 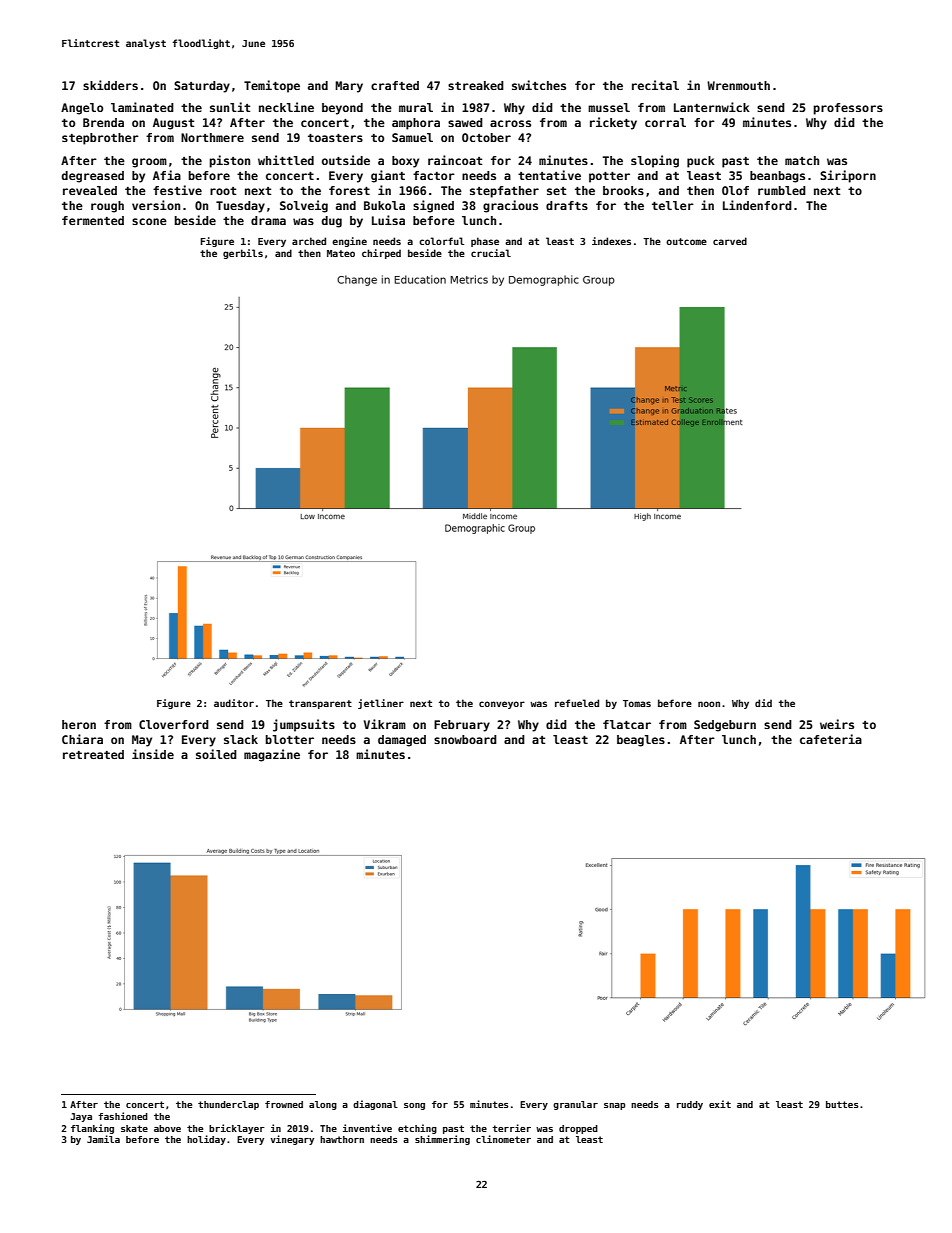 I want to click on cafeteria, so click(x=831, y=739).
